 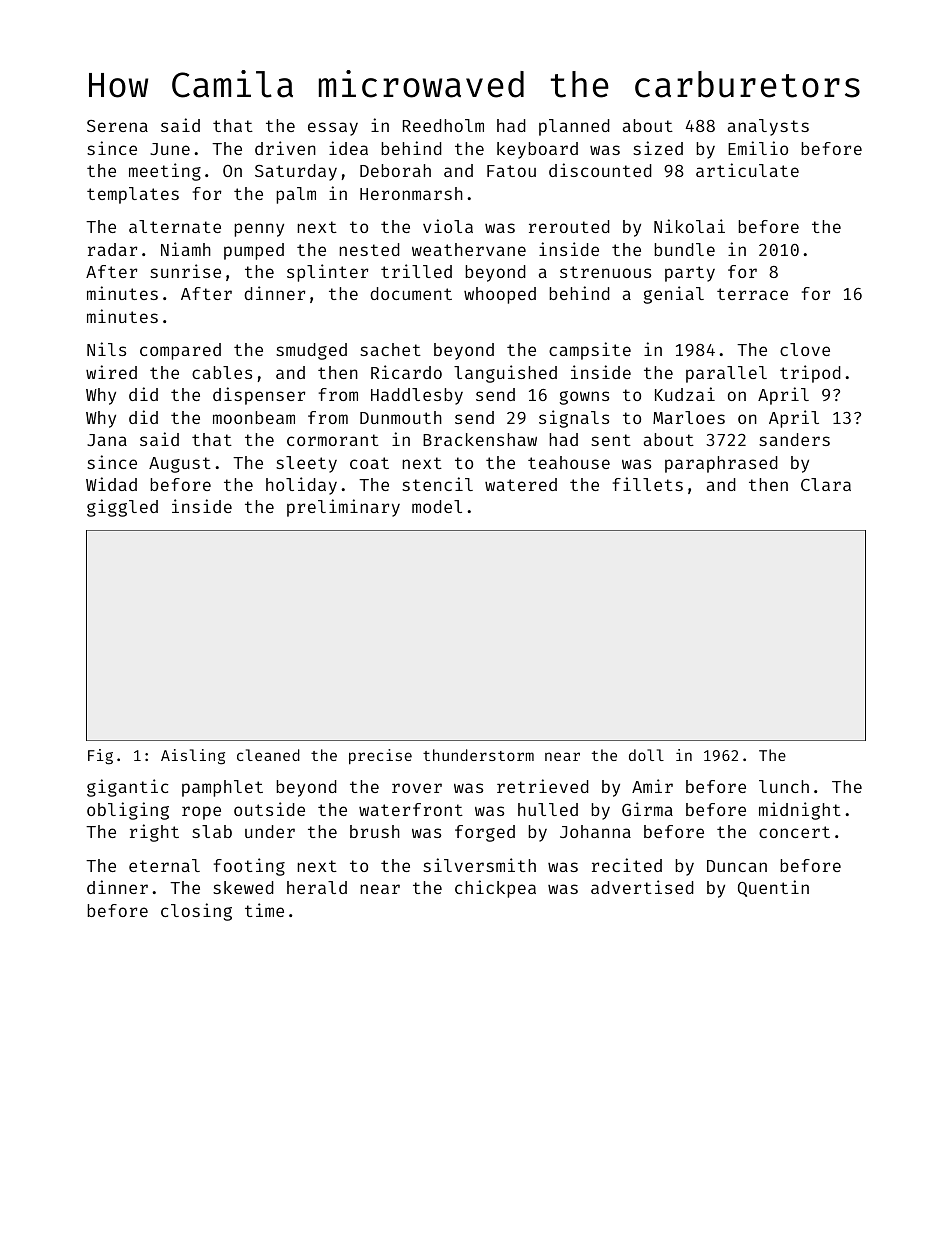 What do you see at coordinates (826, 484) in the screenshot?
I see `Clara` at bounding box center [826, 484].
